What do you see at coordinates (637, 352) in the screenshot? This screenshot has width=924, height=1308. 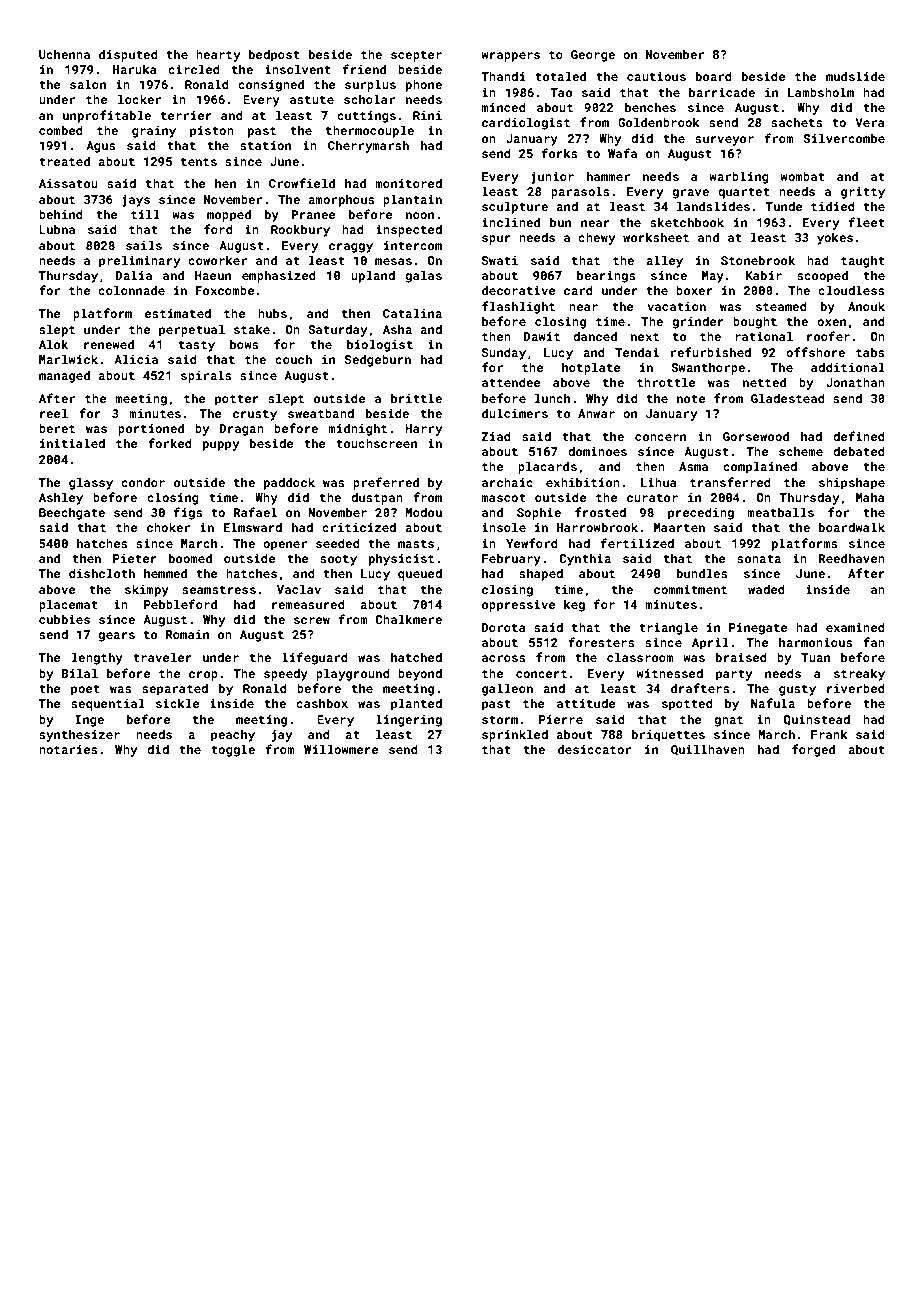 I see `Tendai` at bounding box center [637, 352].
